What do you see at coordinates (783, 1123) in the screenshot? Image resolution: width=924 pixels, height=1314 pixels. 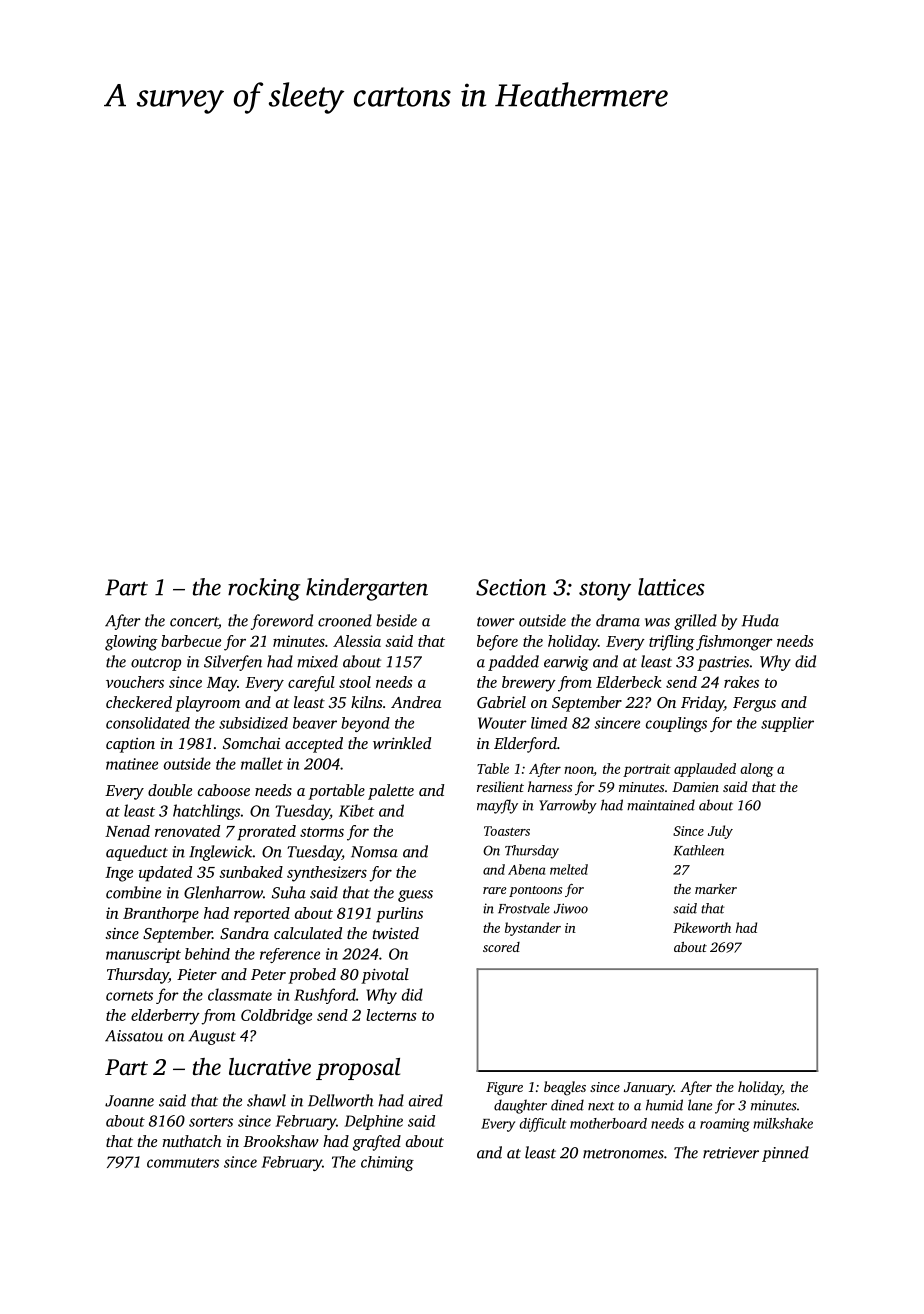 I see `milkshake` at bounding box center [783, 1123].
